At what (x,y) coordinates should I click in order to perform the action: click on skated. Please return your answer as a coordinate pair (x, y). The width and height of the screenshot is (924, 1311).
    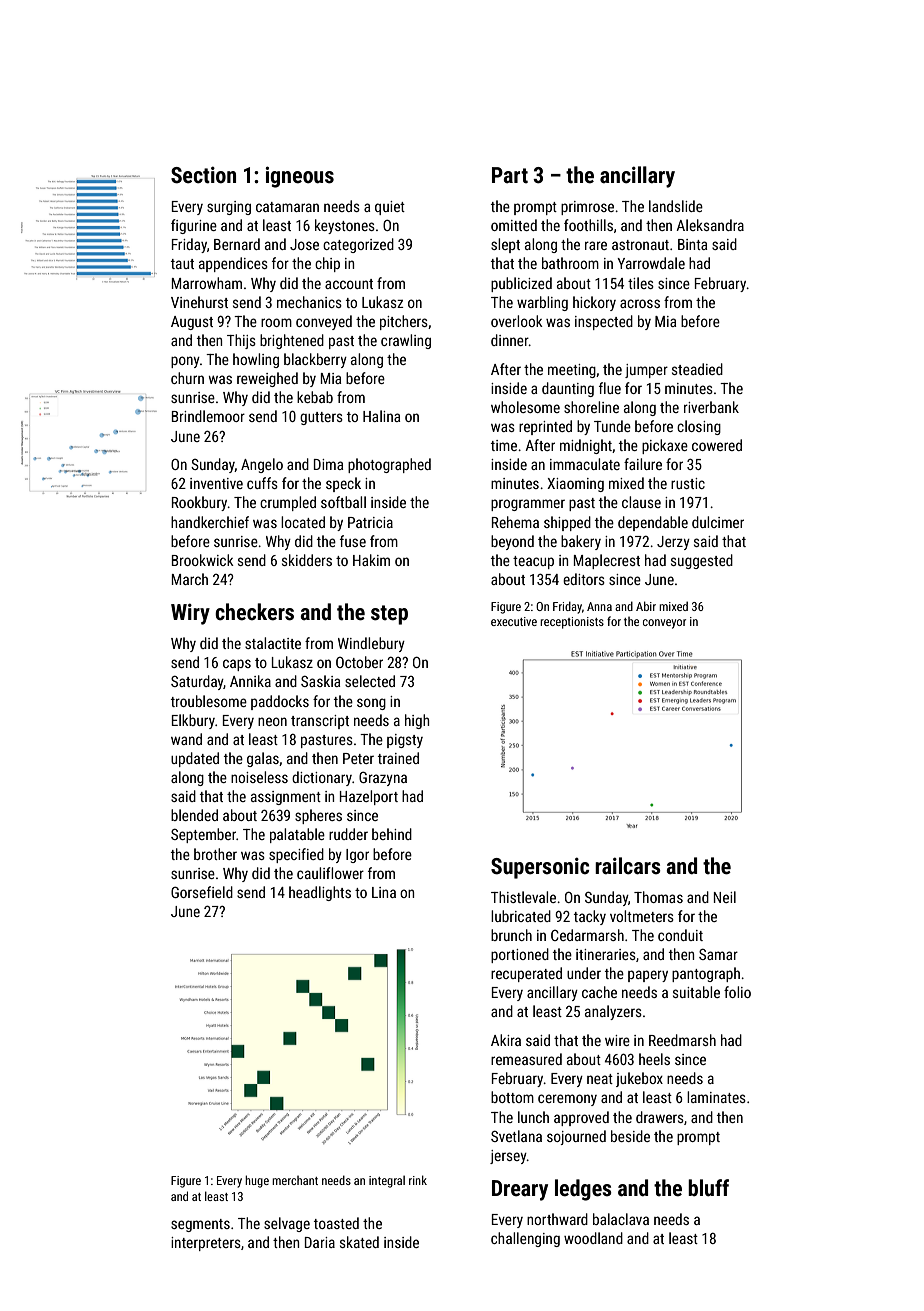
    Looking at the image, I should click on (359, 1242).
